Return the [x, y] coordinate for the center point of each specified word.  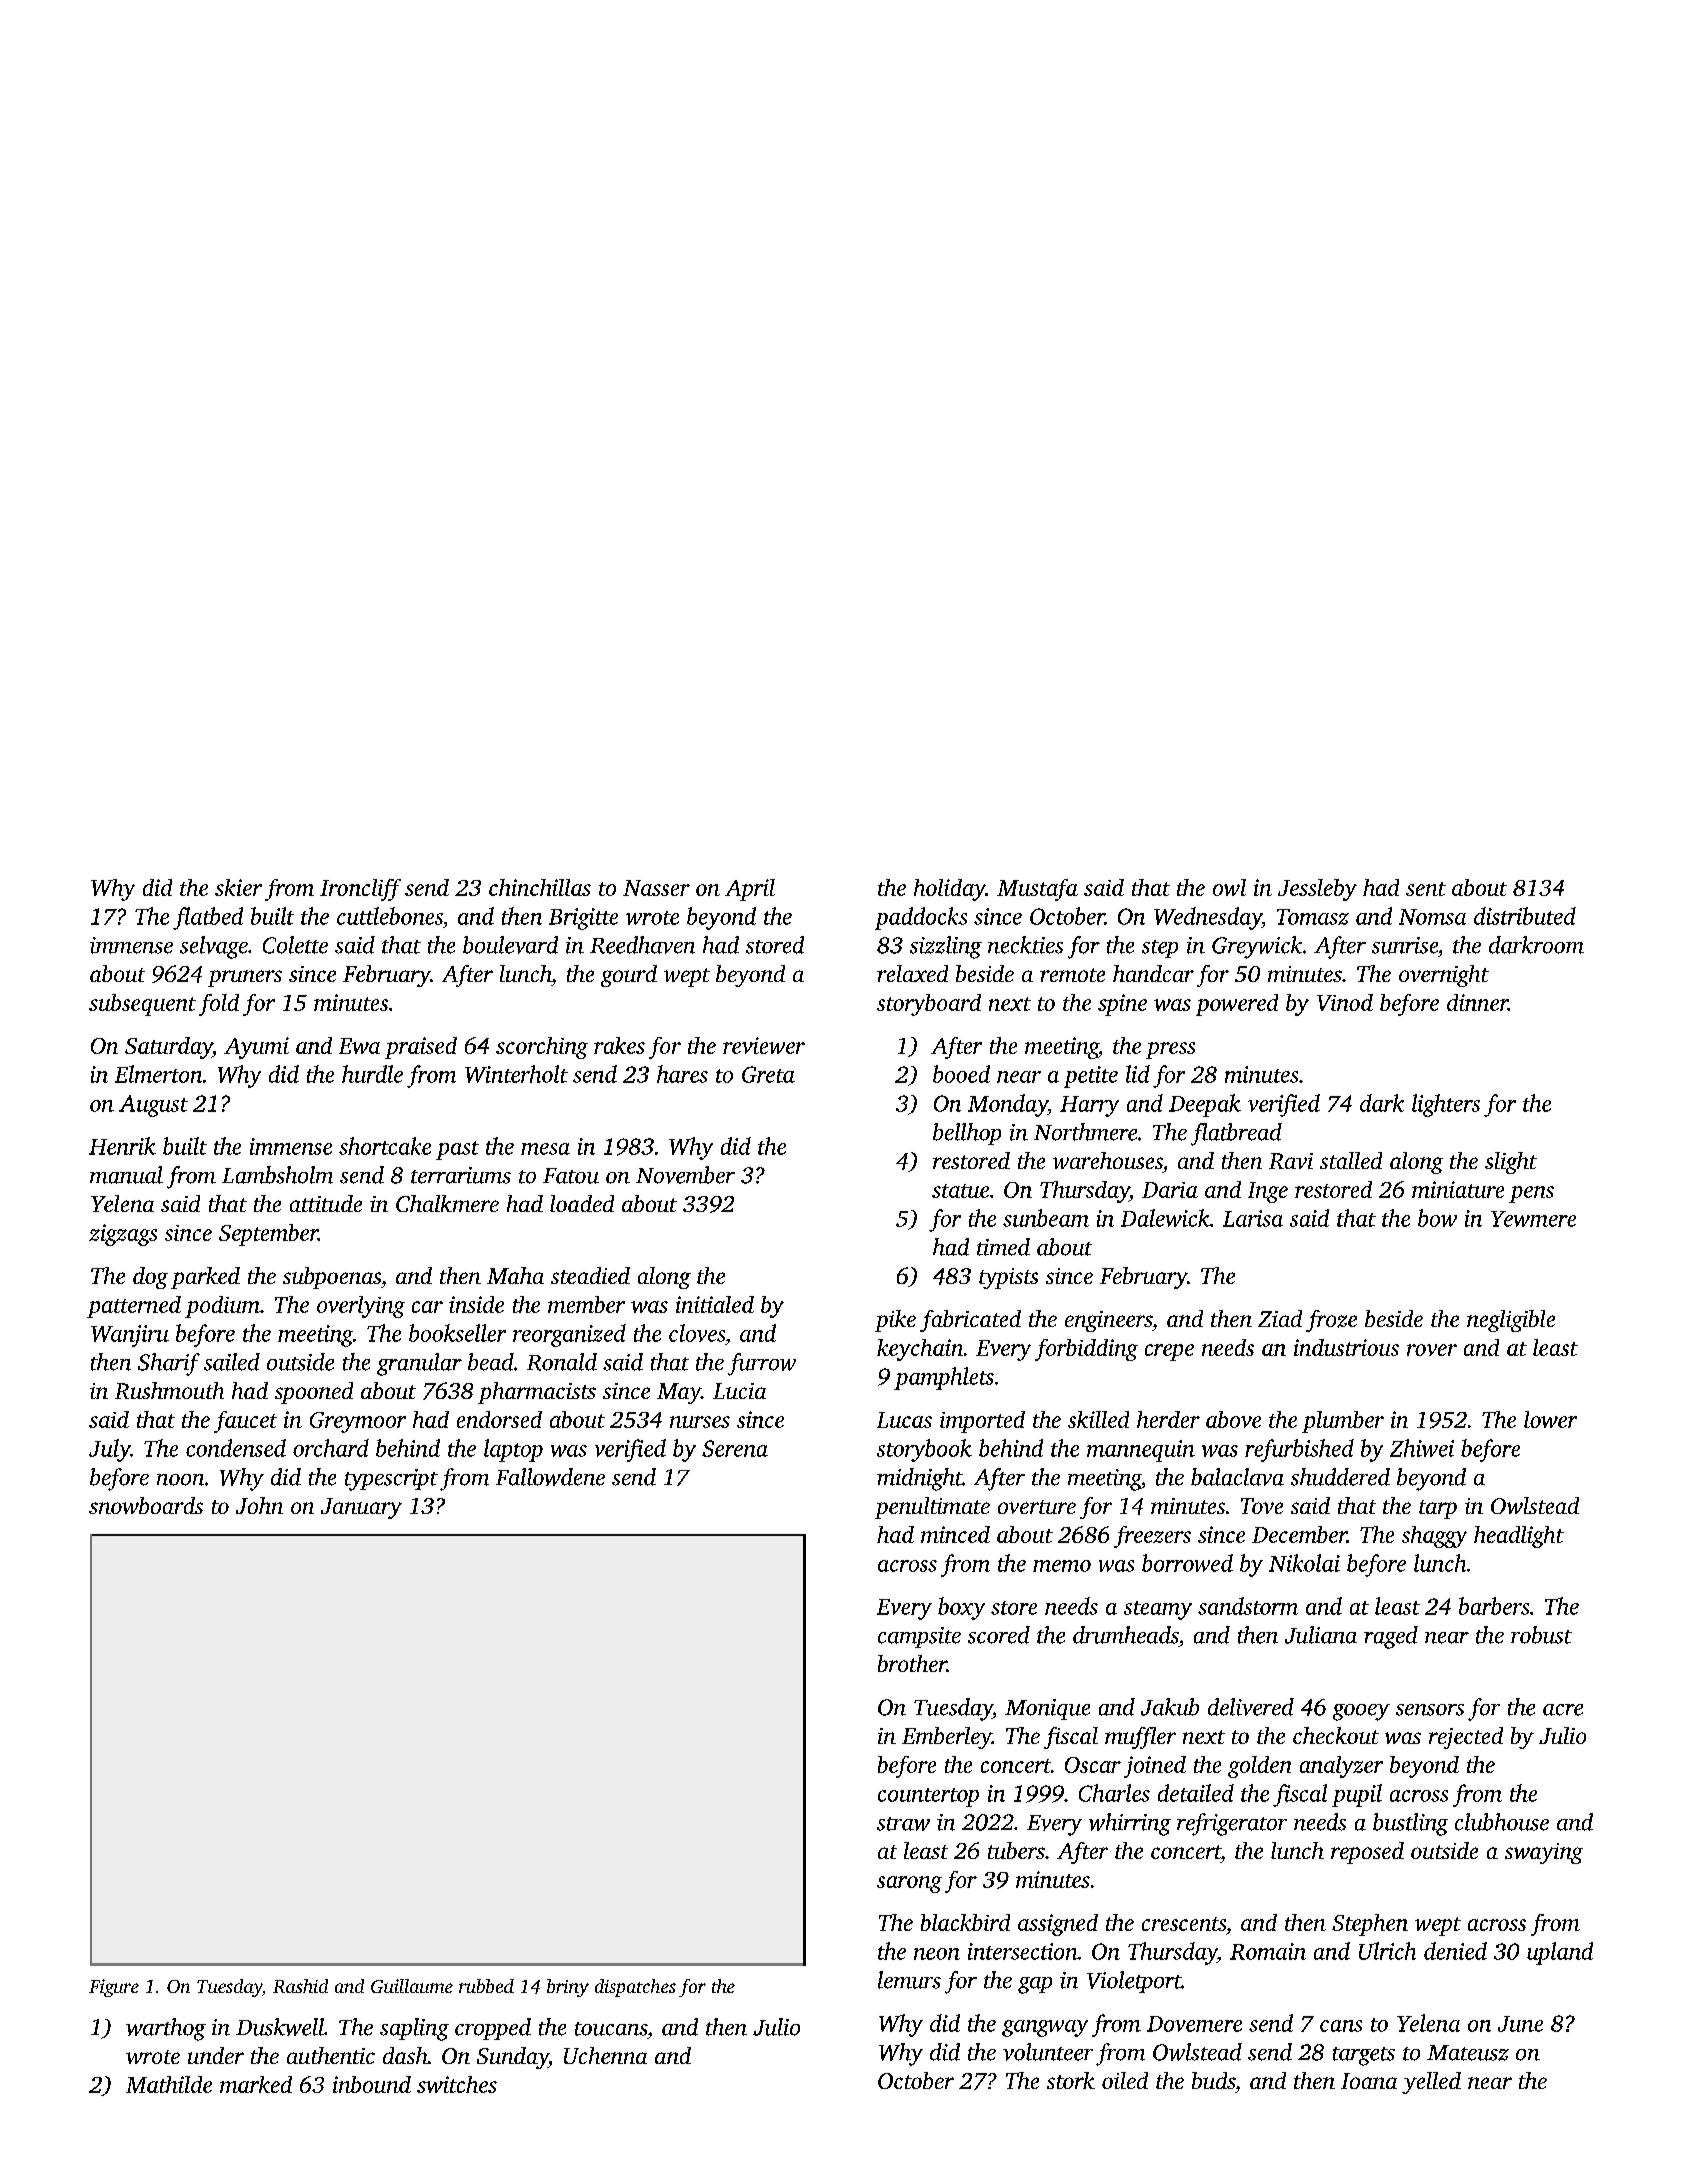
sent [1426, 889]
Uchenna [605, 2055]
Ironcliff [360, 890]
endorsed [499, 1419]
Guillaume [412, 1986]
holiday [950, 890]
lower [1550, 1419]
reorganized [569, 1335]
